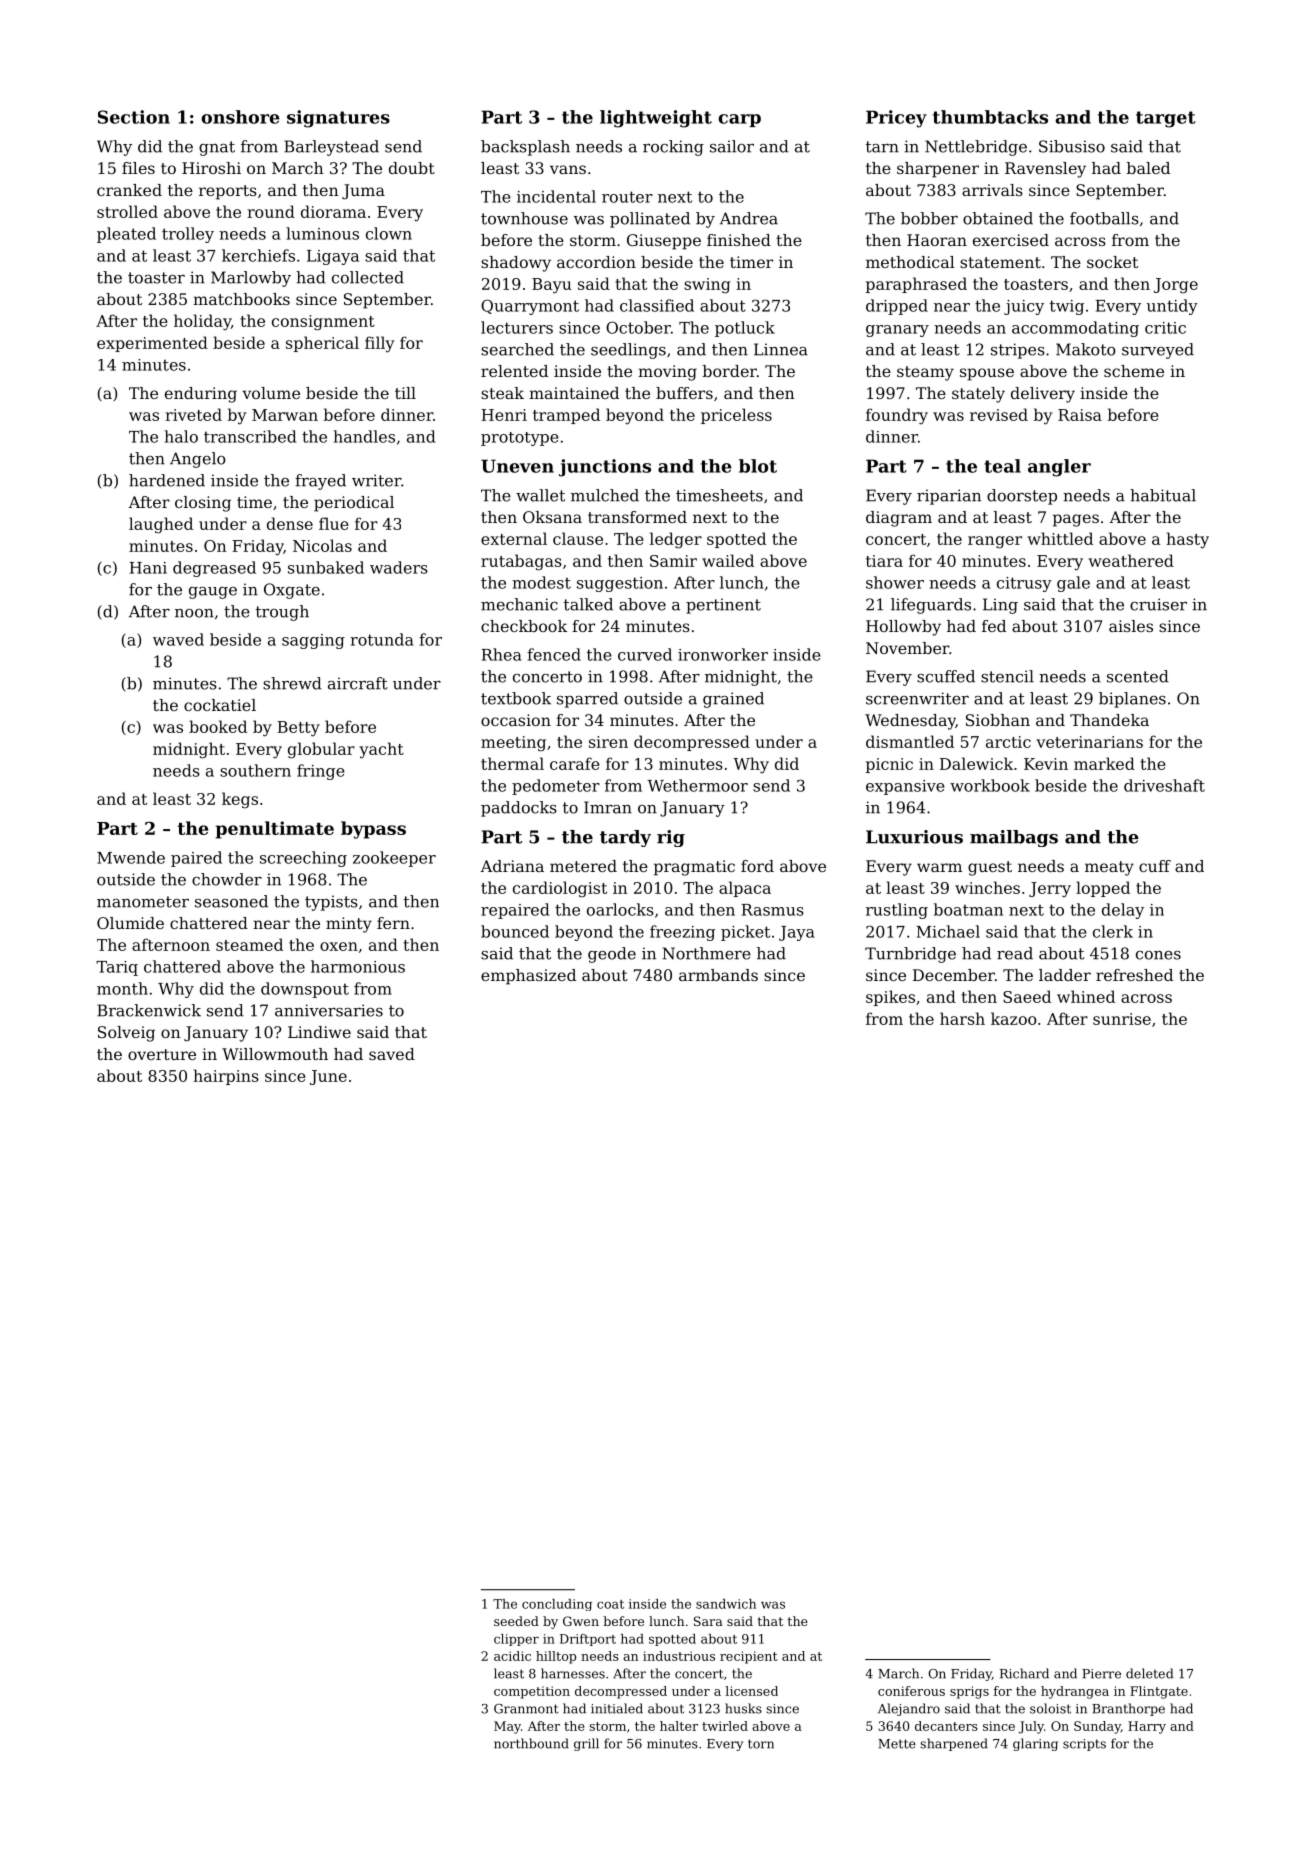 Image resolution: width=1308 pixels, height=1850 pixels. Describe the element at coordinates (596, 262) in the screenshot. I see `accordion` at that location.
